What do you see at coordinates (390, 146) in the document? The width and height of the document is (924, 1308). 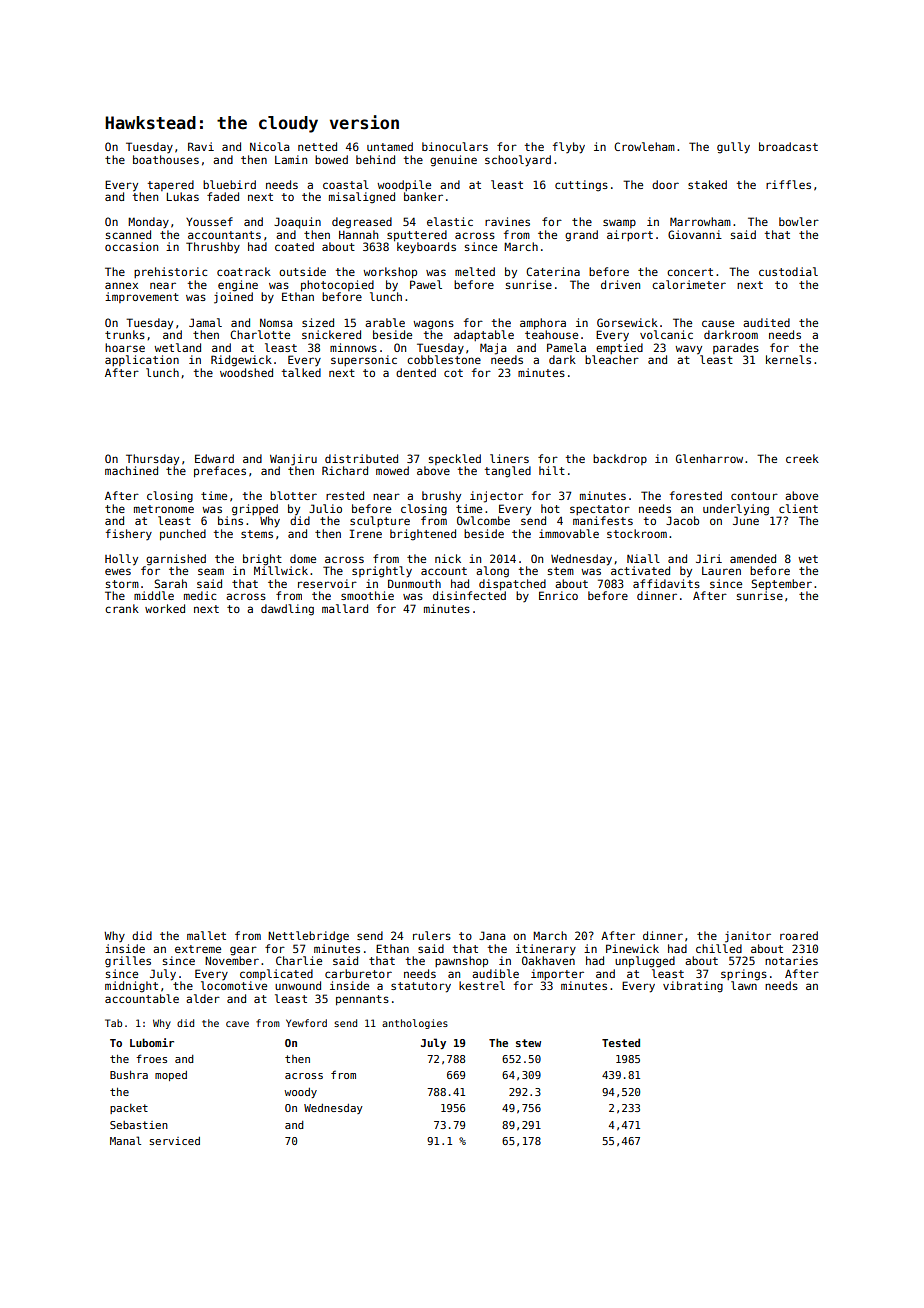 I see `untamed` at bounding box center [390, 146].
